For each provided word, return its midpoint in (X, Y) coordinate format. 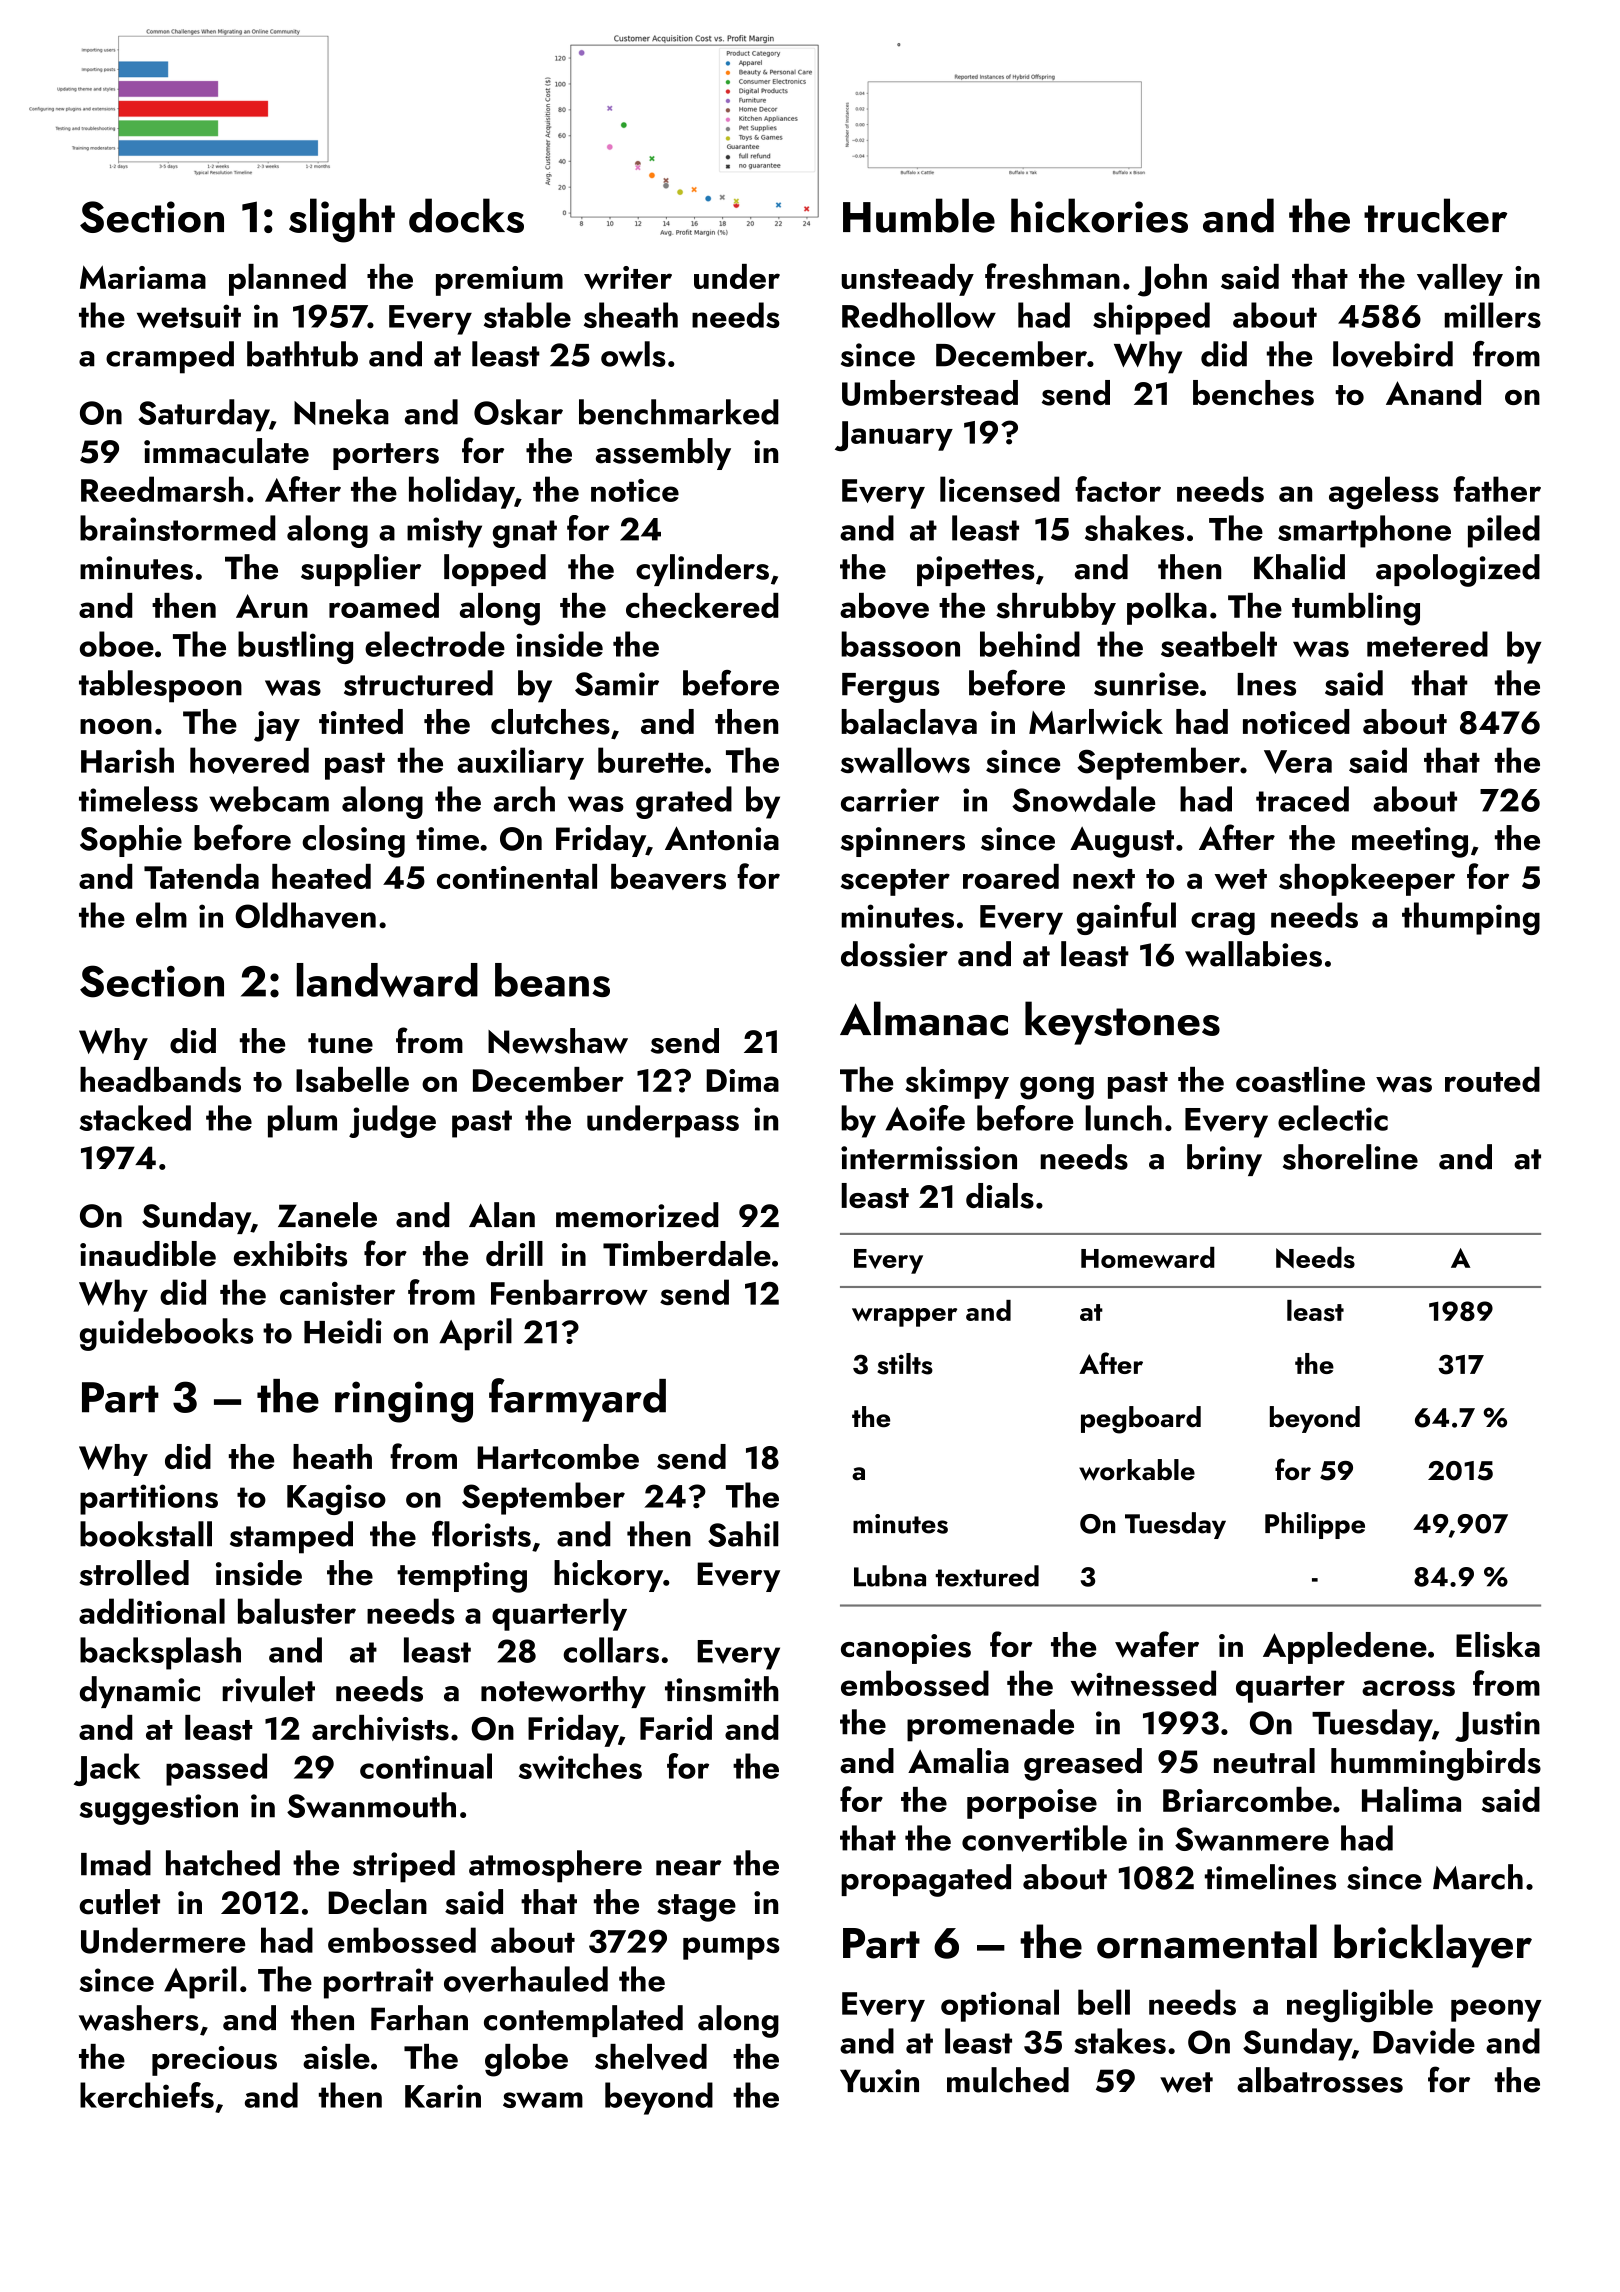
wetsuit (189, 316)
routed (1492, 1079)
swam (543, 2100)
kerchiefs (147, 2095)
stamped (291, 1537)
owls (633, 354)
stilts (905, 1364)
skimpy (957, 1083)
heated (321, 876)
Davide (1424, 2041)
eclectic (1333, 1118)
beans (552, 980)
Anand (1433, 392)
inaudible (148, 1253)
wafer (1157, 1644)
